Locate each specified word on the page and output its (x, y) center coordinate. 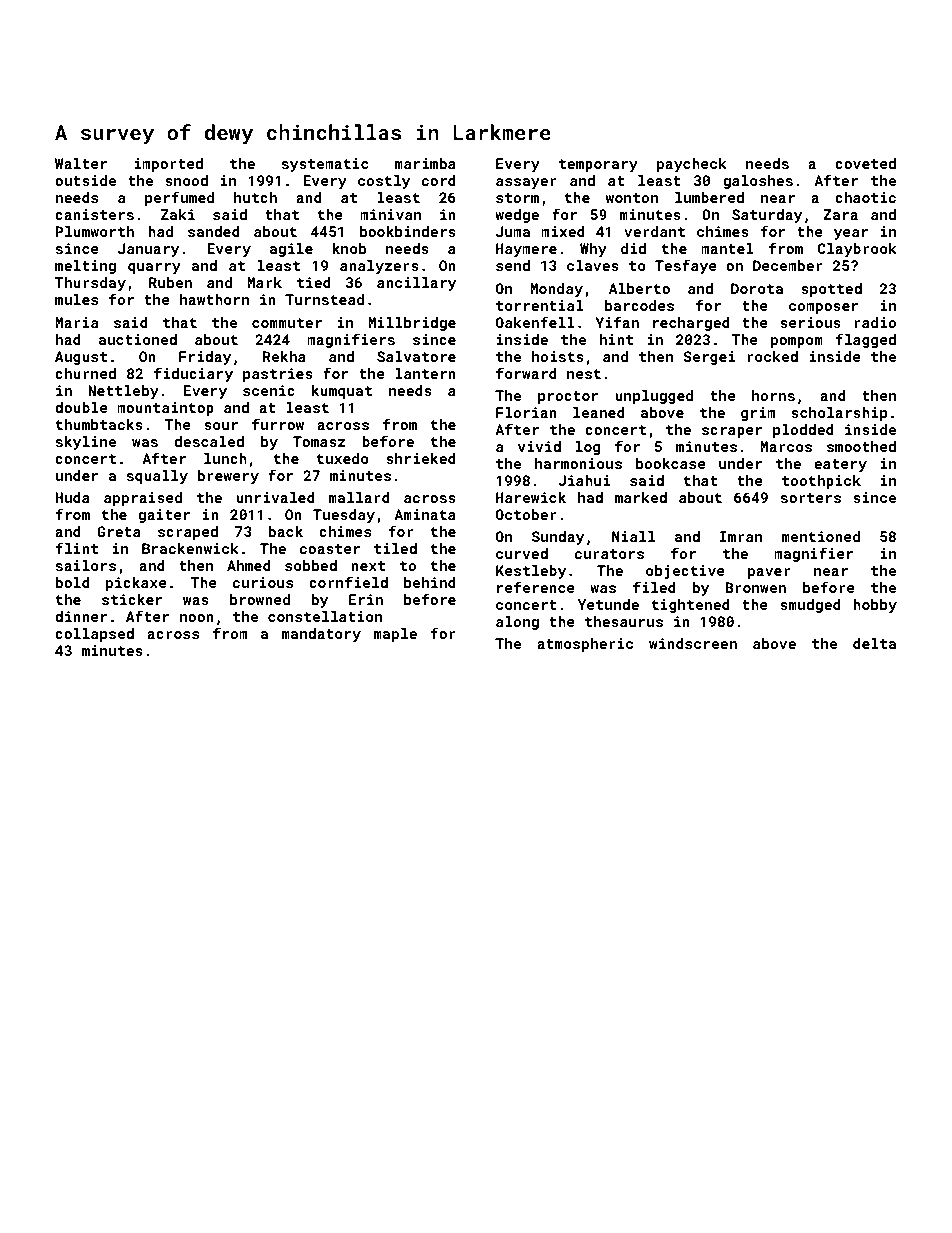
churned (85, 373)
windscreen (693, 643)
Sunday (558, 538)
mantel (727, 248)
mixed (563, 231)
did (633, 248)
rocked (772, 356)
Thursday (90, 284)
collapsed (94, 635)
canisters (94, 214)
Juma (513, 231)
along (517, 623)
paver (769, 573)
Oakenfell (535, 322)
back (286, 531)
